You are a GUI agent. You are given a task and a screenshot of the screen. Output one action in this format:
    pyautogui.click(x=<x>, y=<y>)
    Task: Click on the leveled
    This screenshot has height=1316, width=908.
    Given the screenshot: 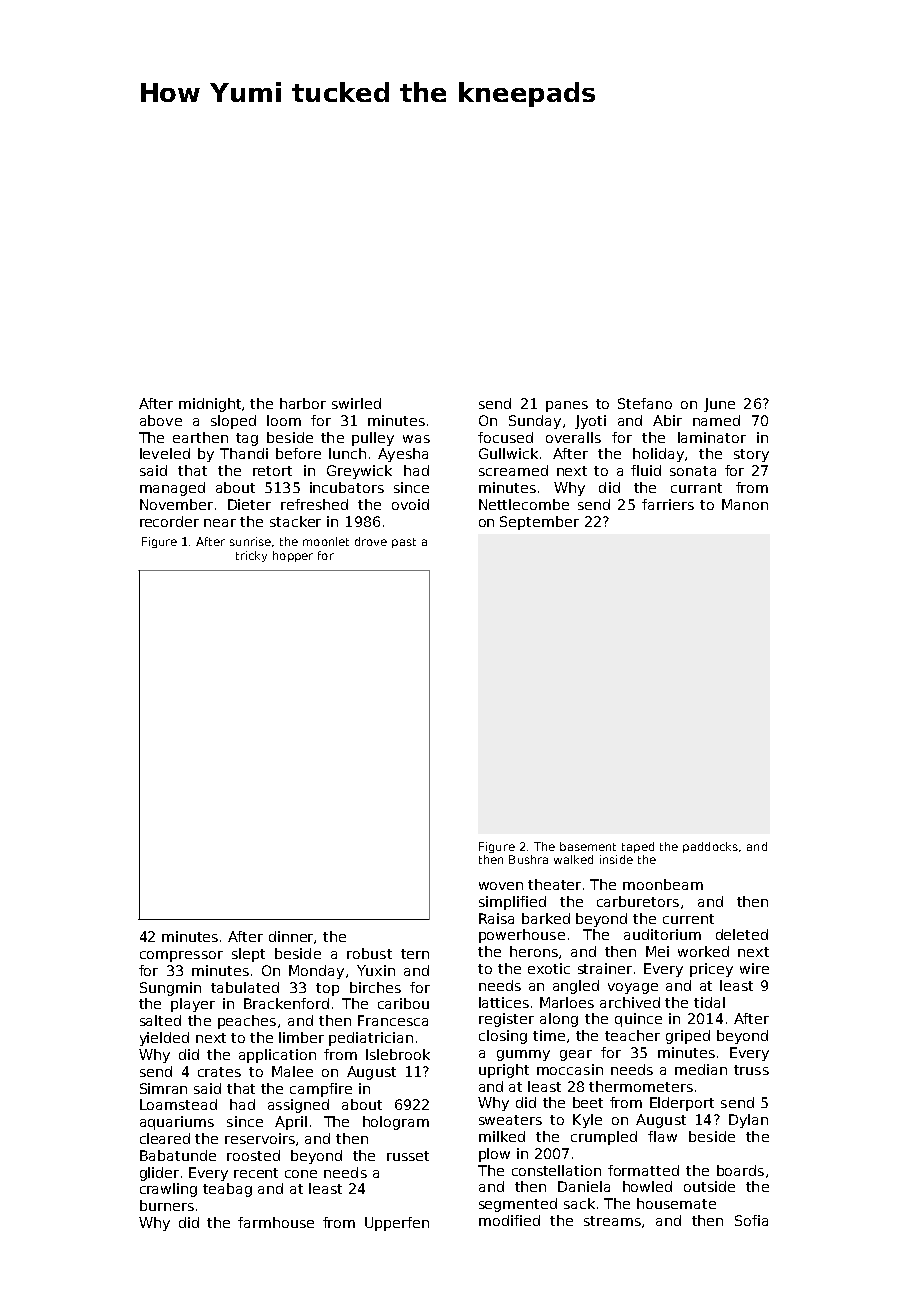 What is the action you would take?
    pyautogui.click(x=165, y=453)
